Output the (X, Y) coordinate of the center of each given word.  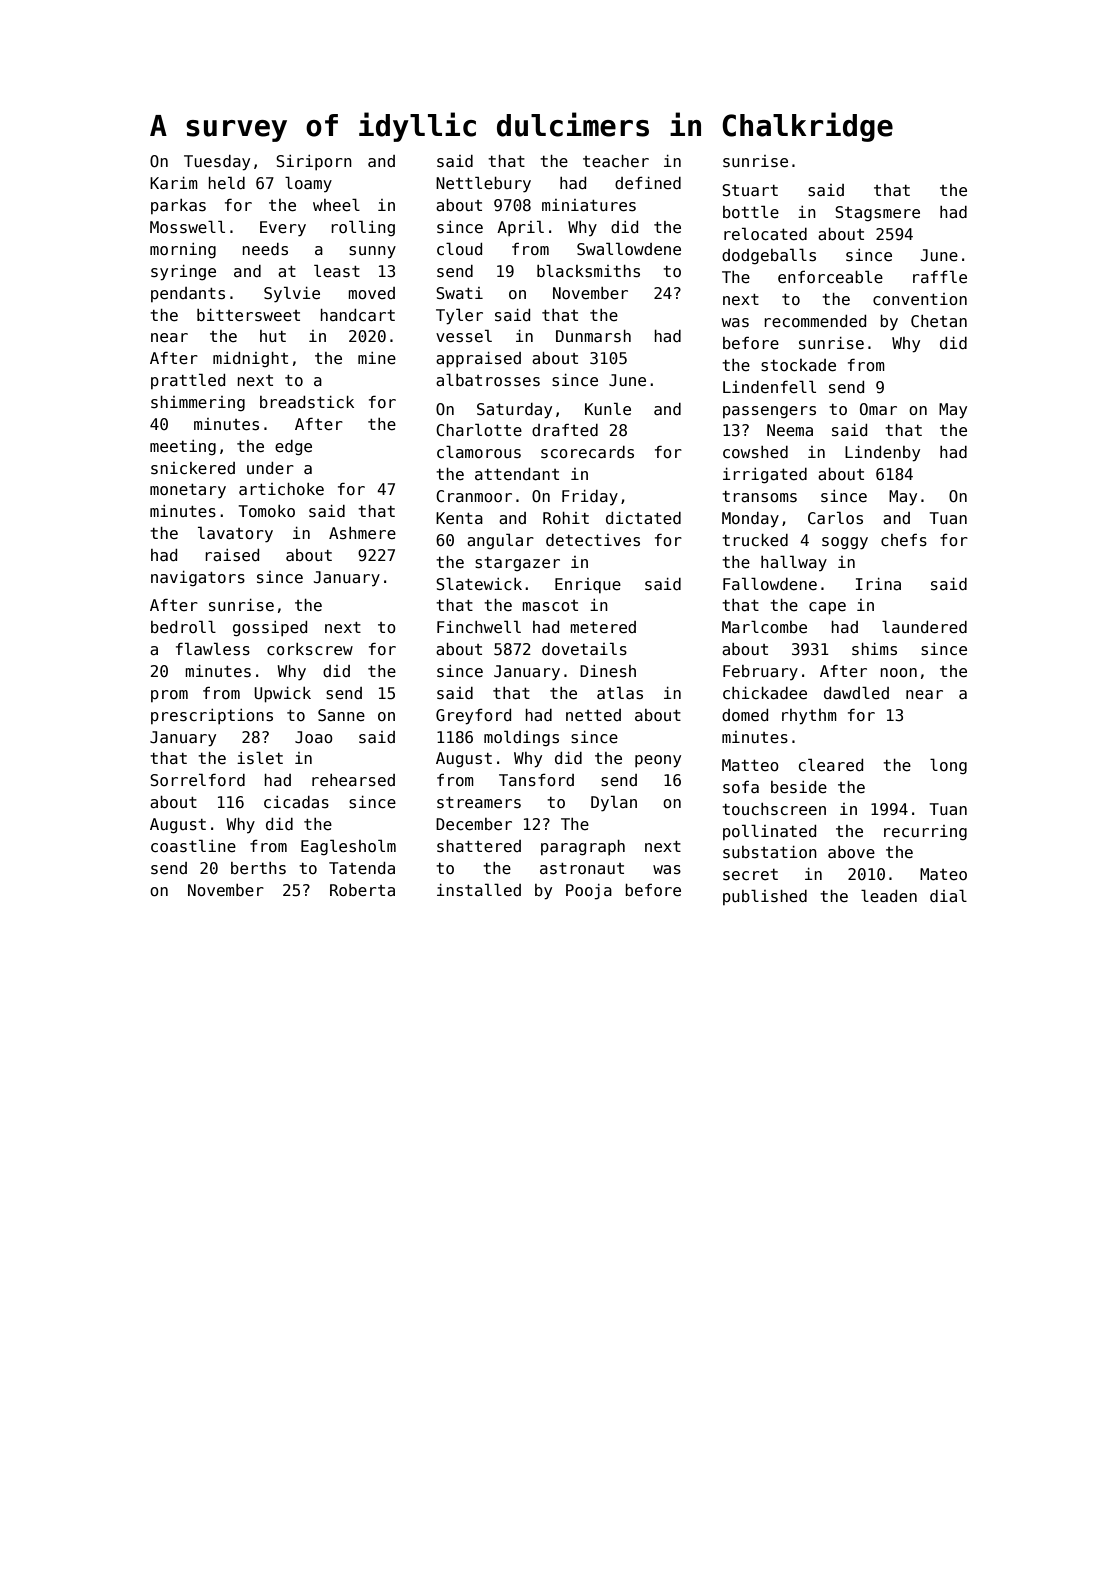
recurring (925, 832)
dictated (643, 518)
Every (283, 229)
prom (169, 696)
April (520, 228)
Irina (878, 584)
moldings (521, 738)
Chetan (939, 321)
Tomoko (266, 511)
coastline (193, 846)
